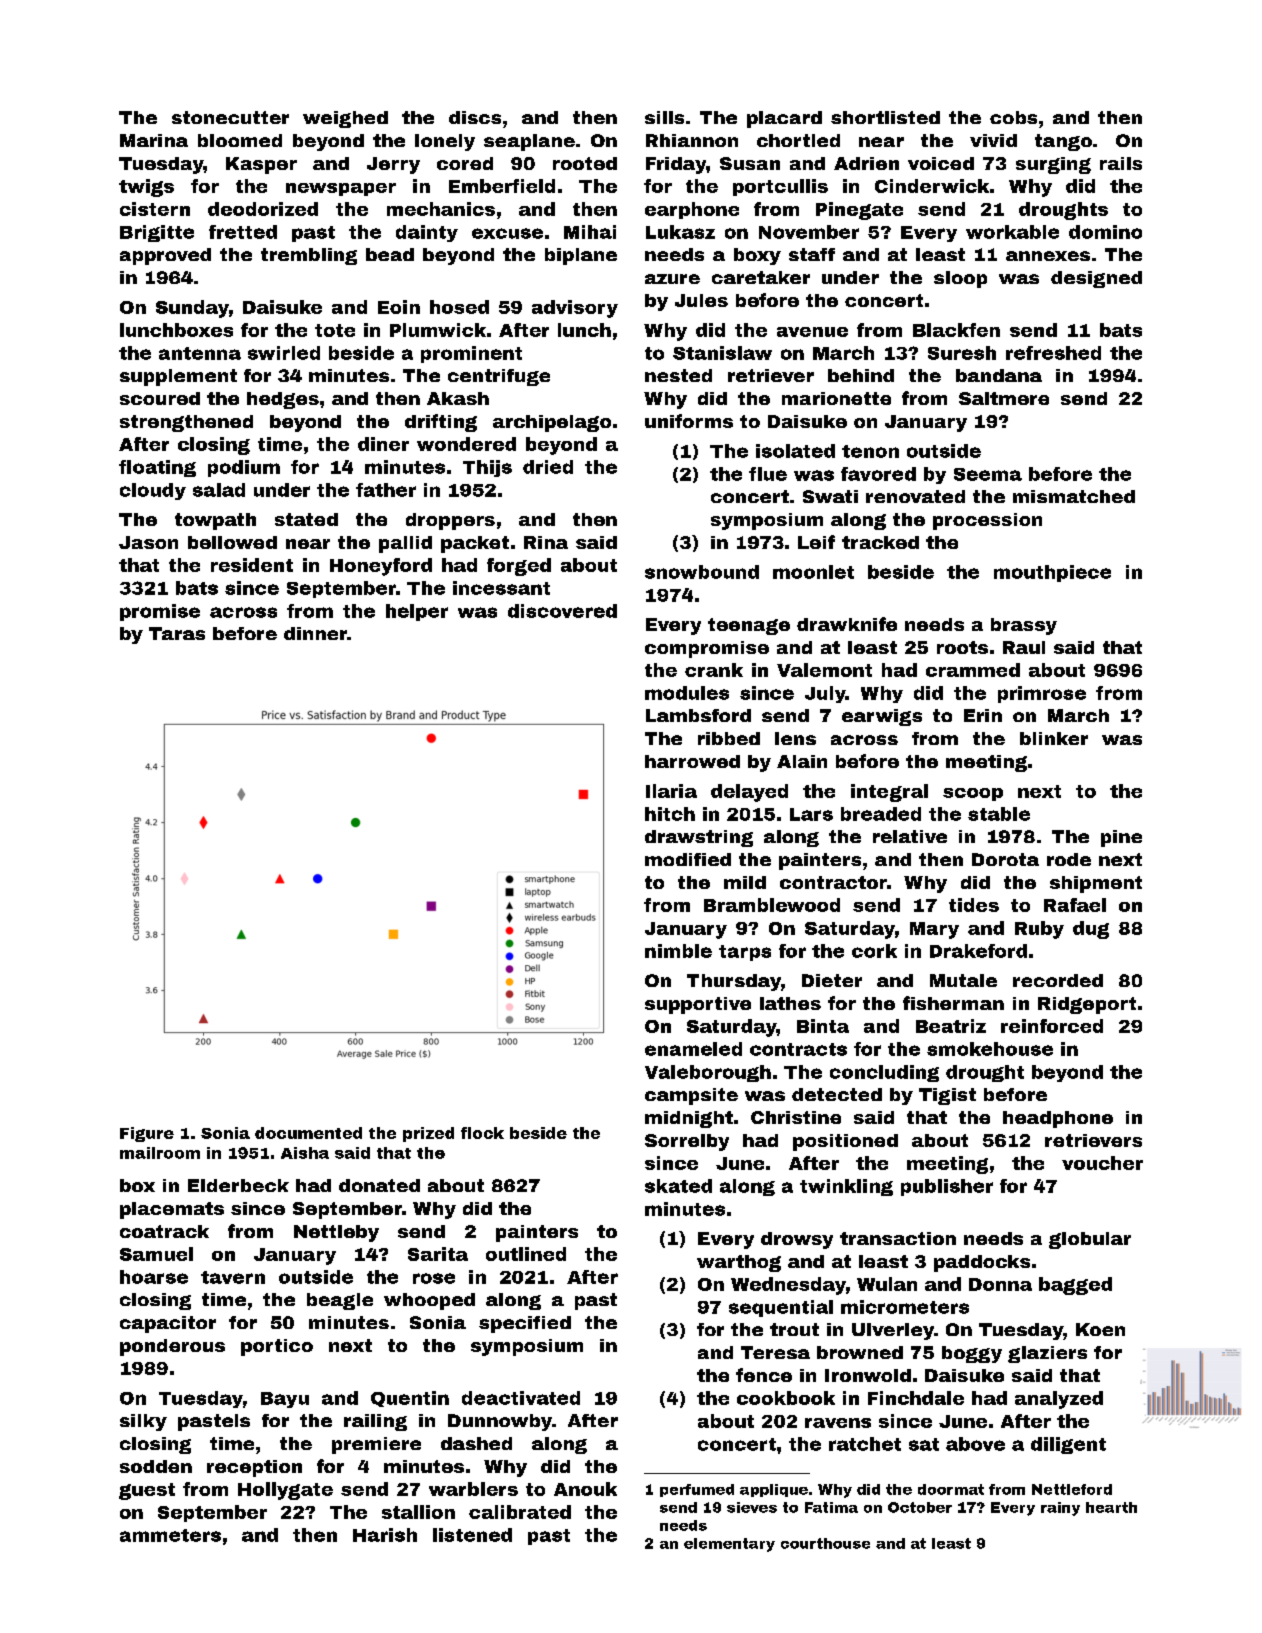 This screenshot has width=1262, height=1633. I want to click on isolated, so click(795, 451).
